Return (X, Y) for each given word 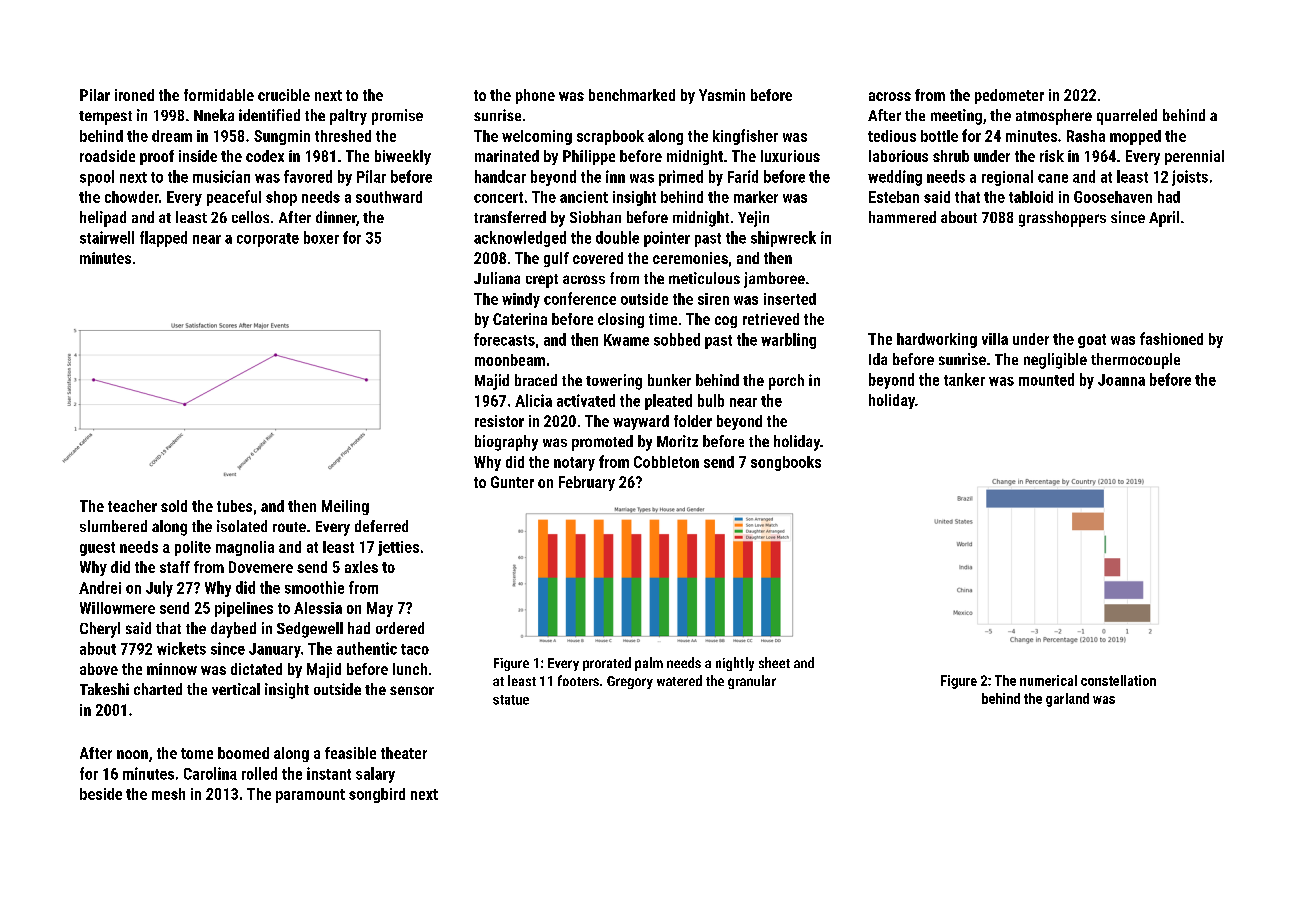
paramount (310, 796)
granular (752, 682)
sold (174, 506)
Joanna (1121, 380)
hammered (902, 217)
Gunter (512, 482)
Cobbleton (666, 462)
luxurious (790, 156)
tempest (105, 118)
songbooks (786, 463)
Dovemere (261, 567)
